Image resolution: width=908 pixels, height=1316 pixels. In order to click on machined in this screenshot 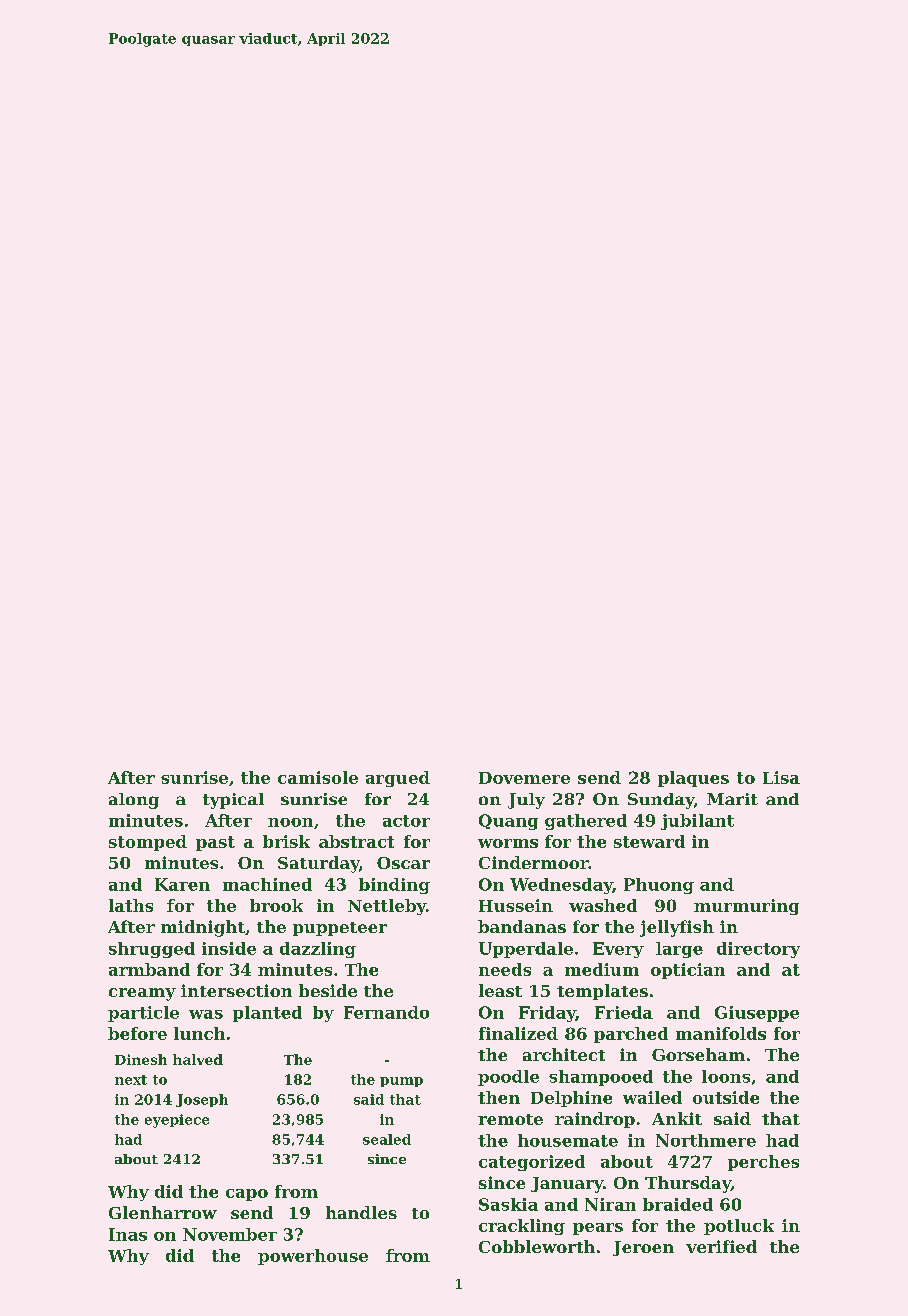, I will do `click(267, 884)`.
